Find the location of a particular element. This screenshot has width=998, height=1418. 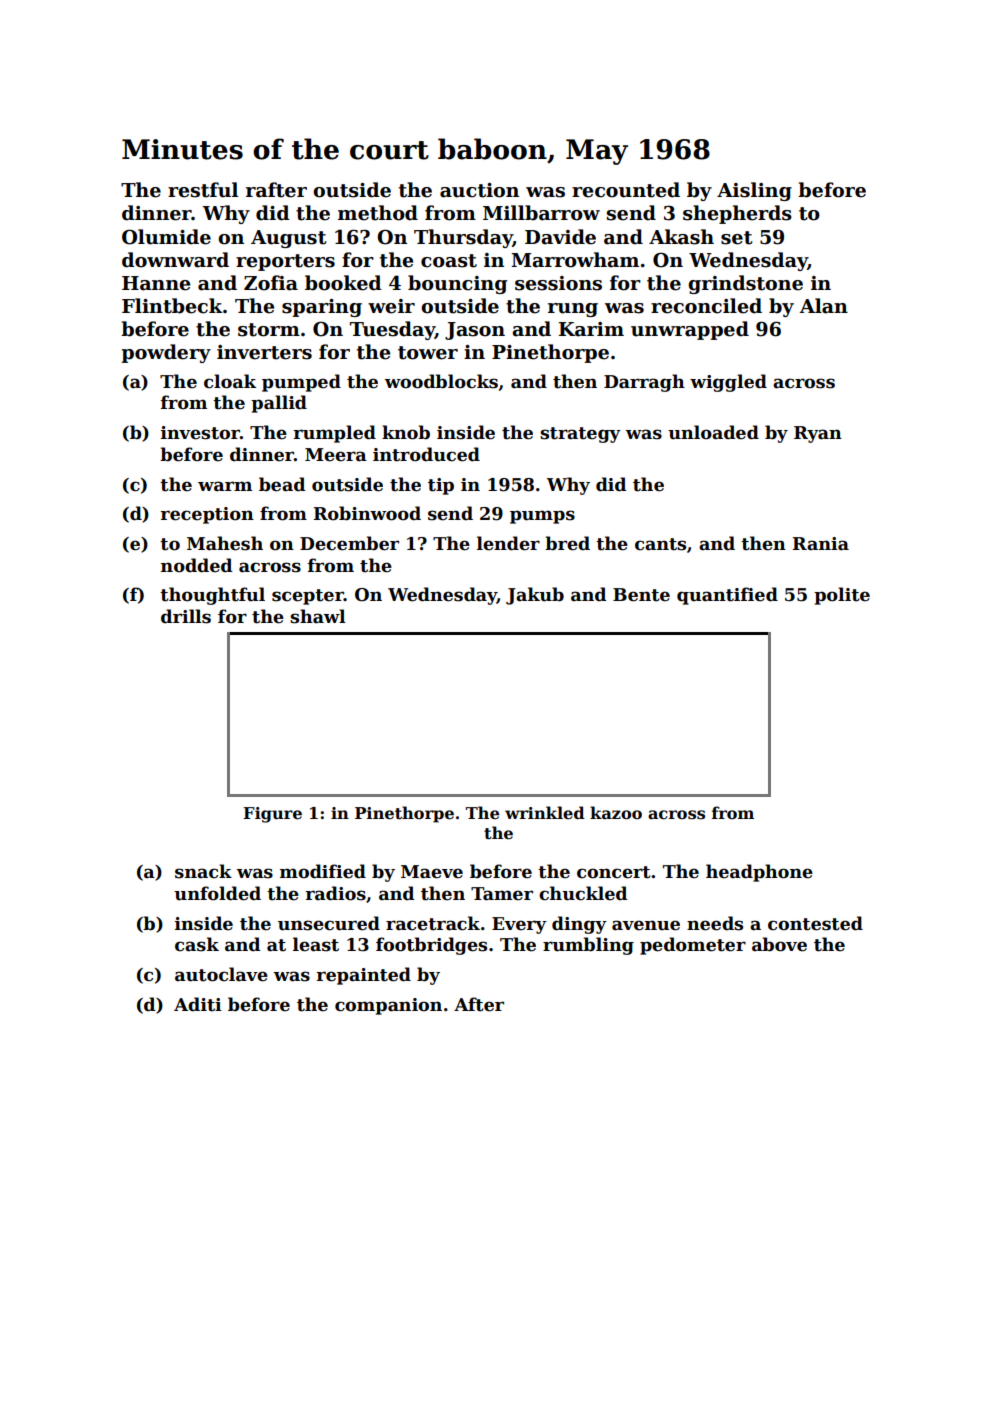

Robinwood is located at coordinates (367, 513).
